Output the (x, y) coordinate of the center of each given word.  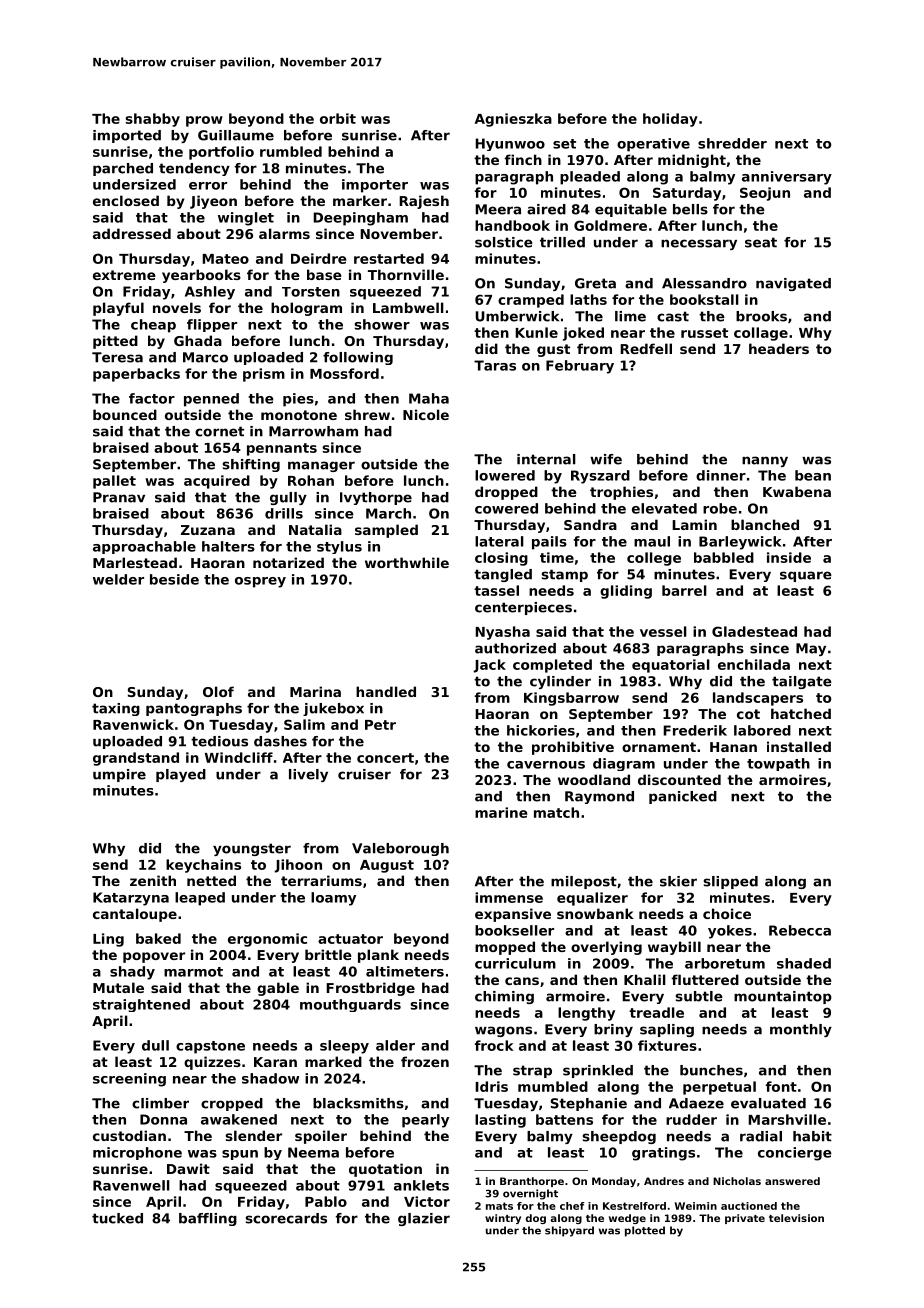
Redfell (646, 348)
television (796, 1218)
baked (158, 938)
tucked (117, 1218)
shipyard (569, 1231)
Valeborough (400, 849)
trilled (562, 242)
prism (264, 375)
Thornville (406, 274)
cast (673, 316)
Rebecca (800, 930)
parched (123, 169)
